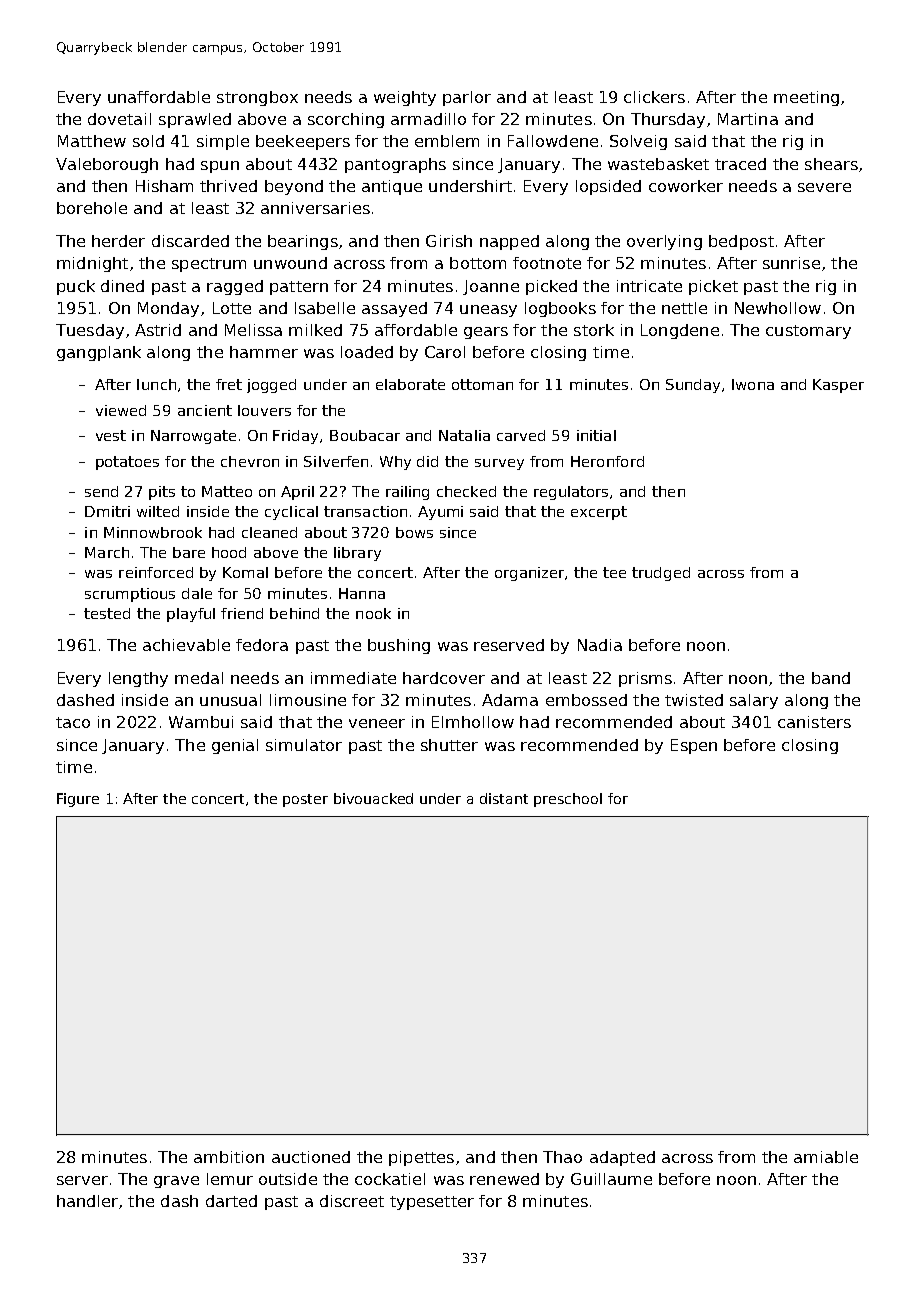 The image size is (924, 1308). I want to click on discreet, so click(352, 1201).
